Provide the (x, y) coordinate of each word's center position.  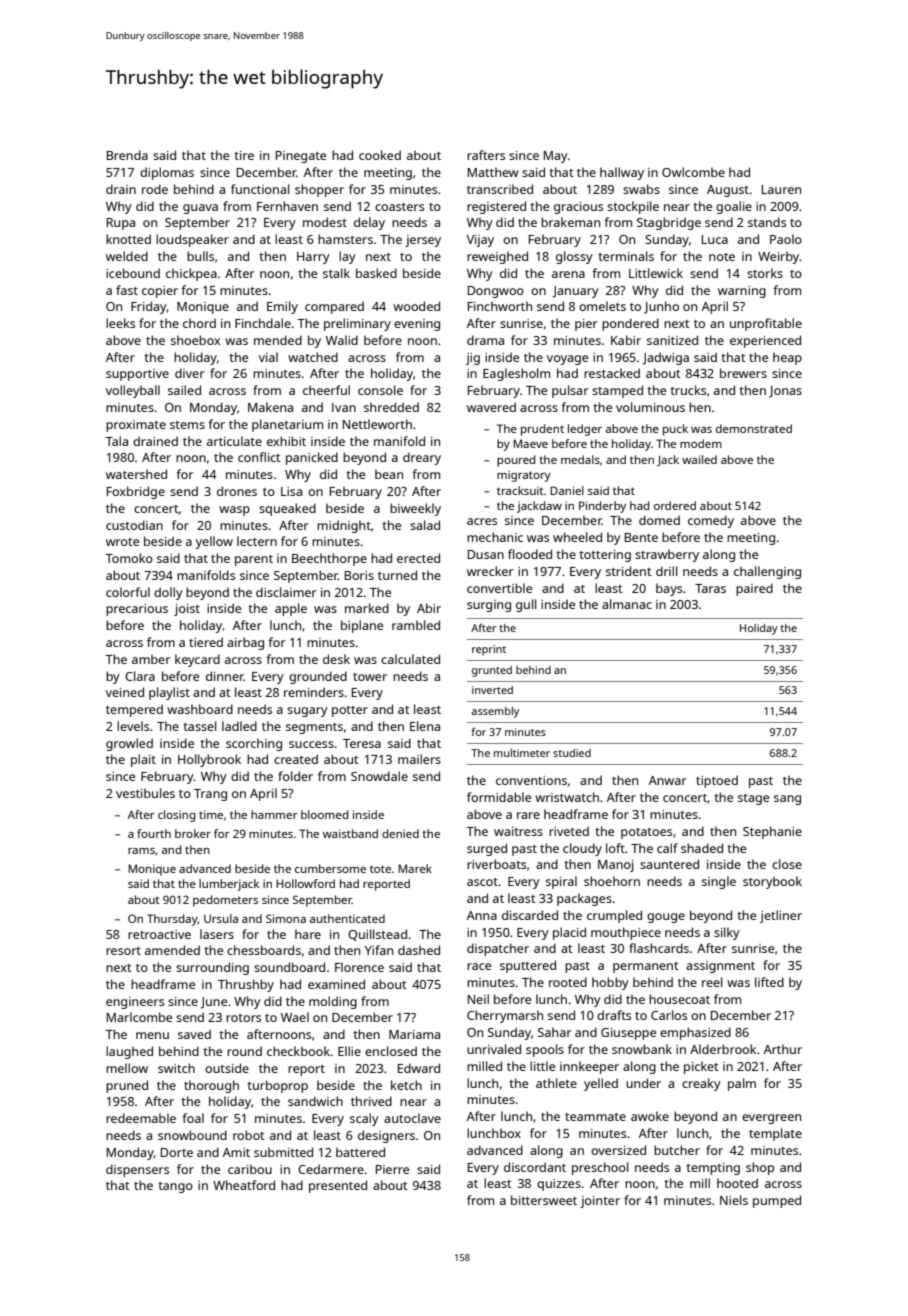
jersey (423, 241)
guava (200, 209)
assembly (495, 712)
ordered (675, 505)
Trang (210, 795)
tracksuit (520, 490)
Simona (286, 918)
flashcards (659, 948)
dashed (419, 950)
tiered (206, 642)
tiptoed (717, 781)
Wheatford (244, 1185)
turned (397, 575)
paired (754, 589)
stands (767, 222)
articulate (234, 441)
